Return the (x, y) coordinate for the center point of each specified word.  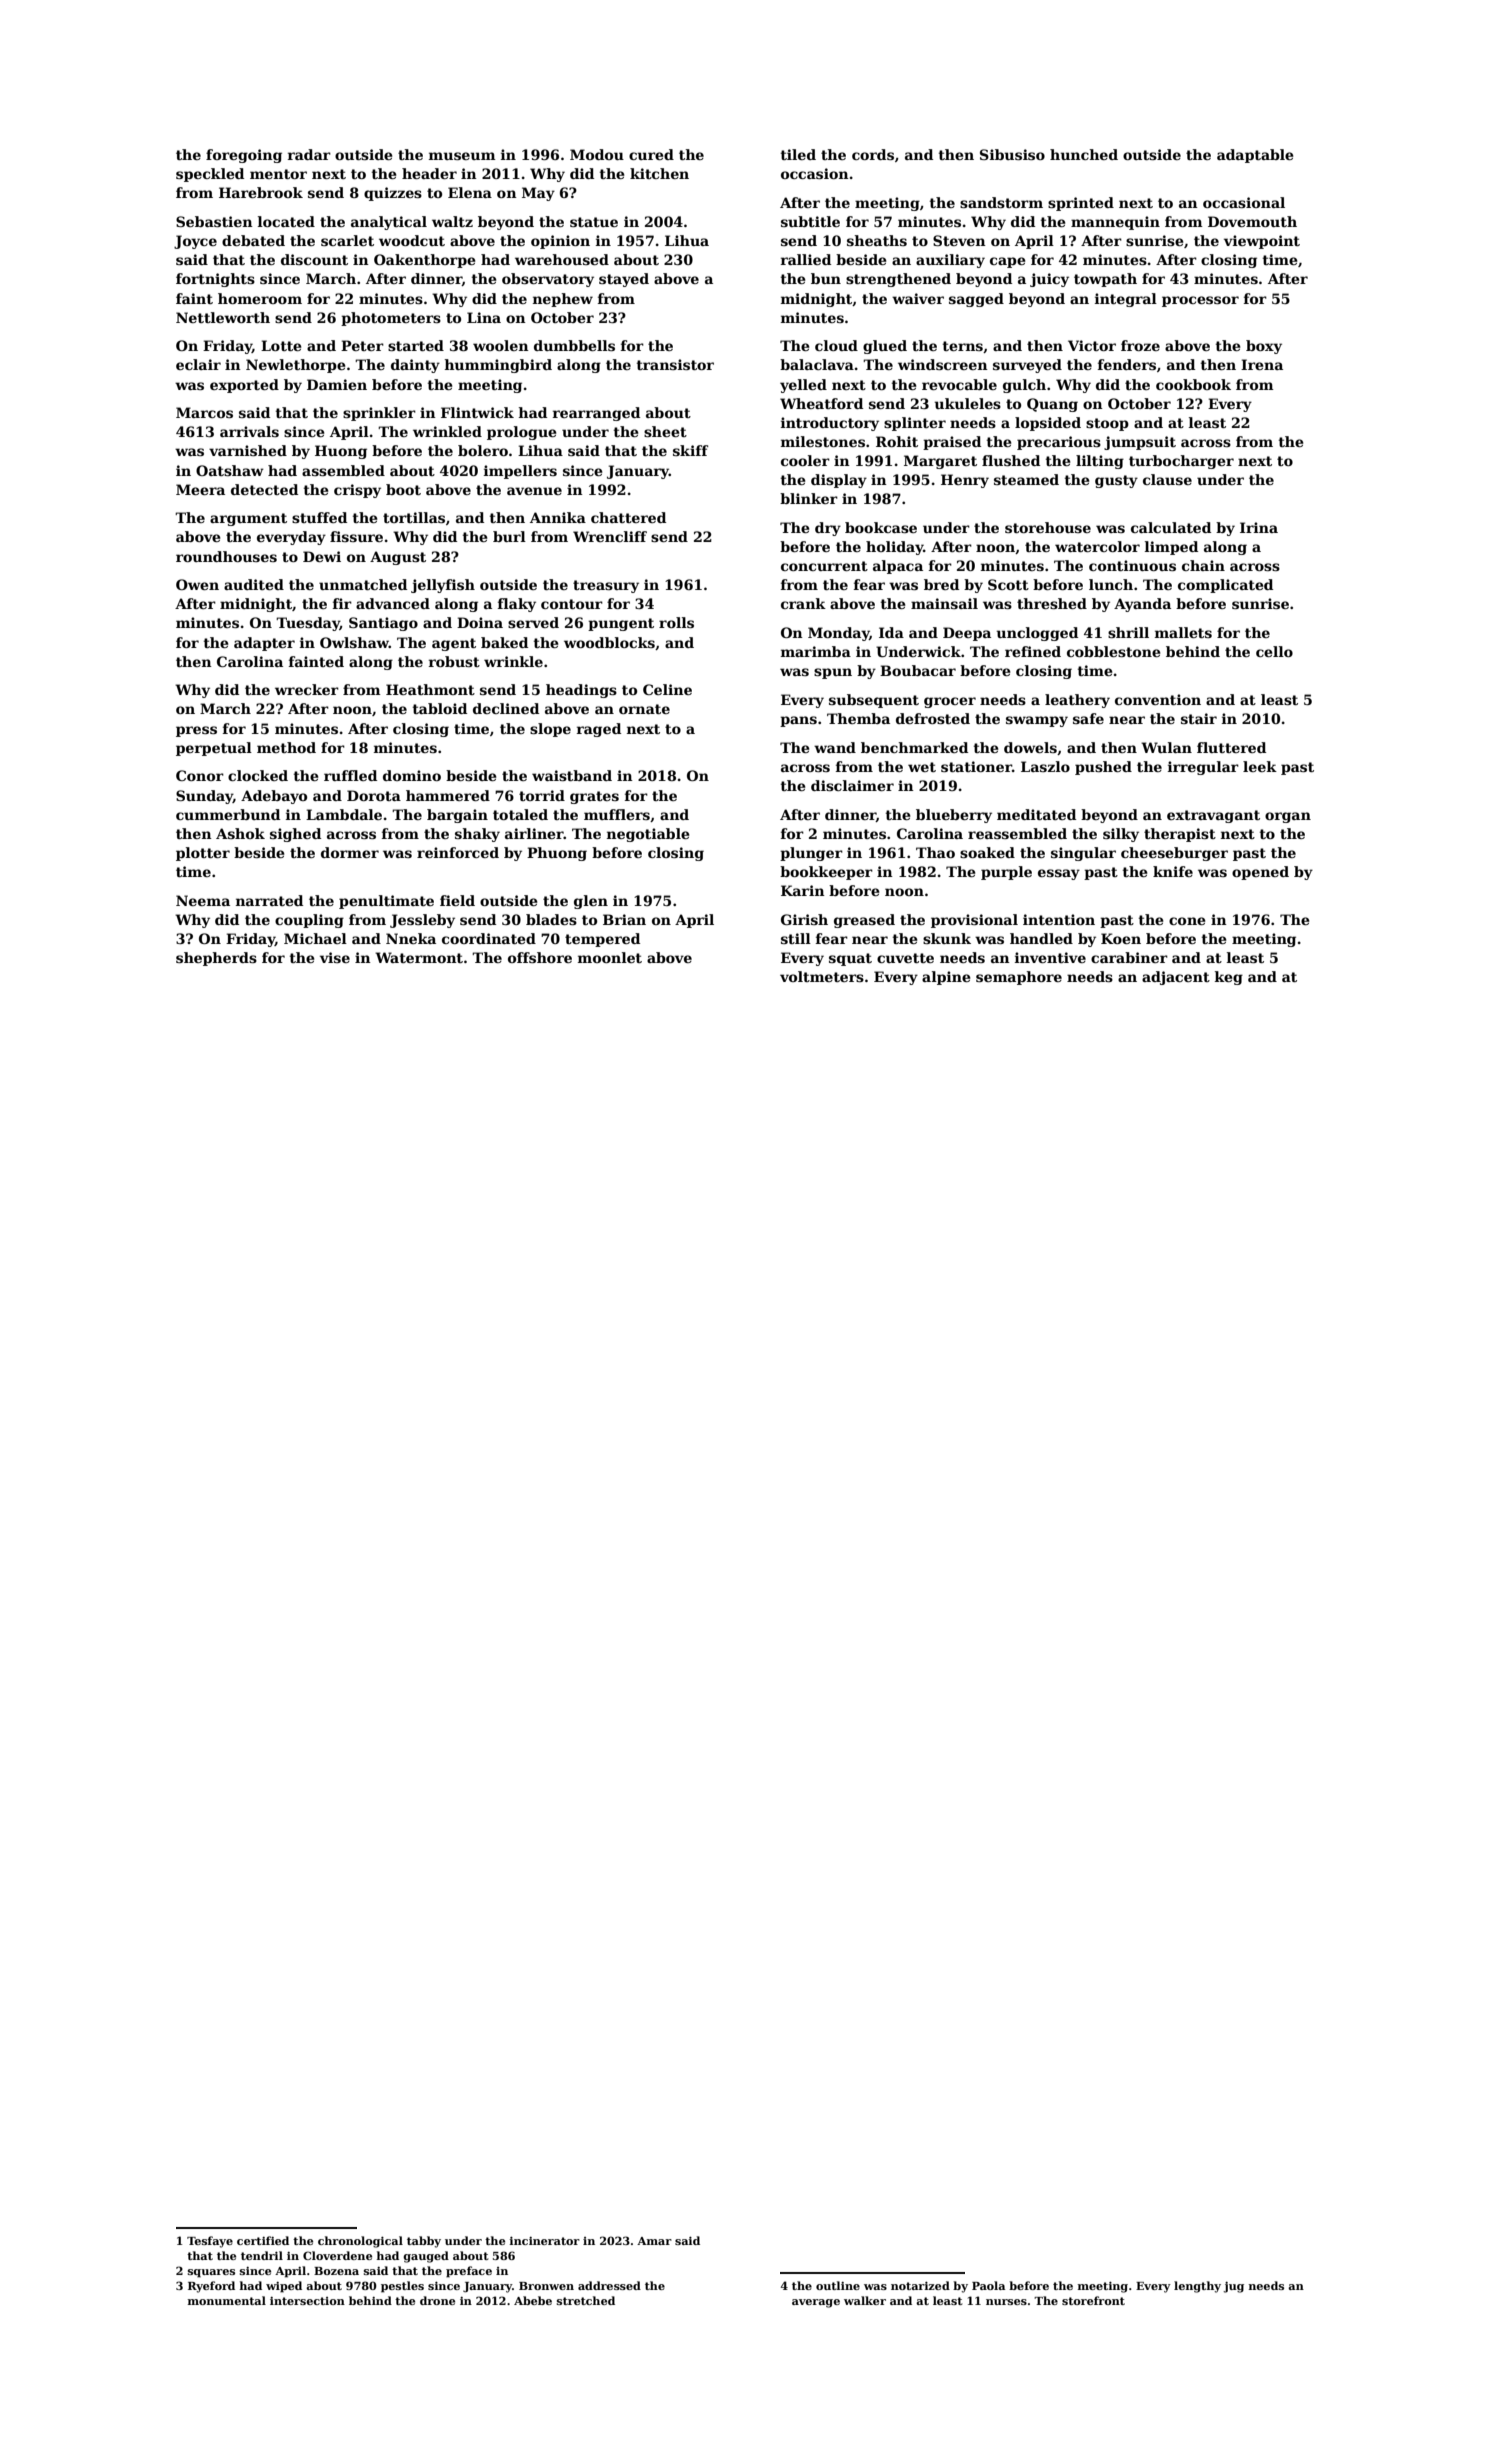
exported (244, 386)
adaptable (1255, 156)
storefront (1093, 2300)
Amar (654, 2241)
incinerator (545, 2240)
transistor (675, 364)
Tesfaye (210, 2242)
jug (1233, 2287)
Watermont (419, 957)
